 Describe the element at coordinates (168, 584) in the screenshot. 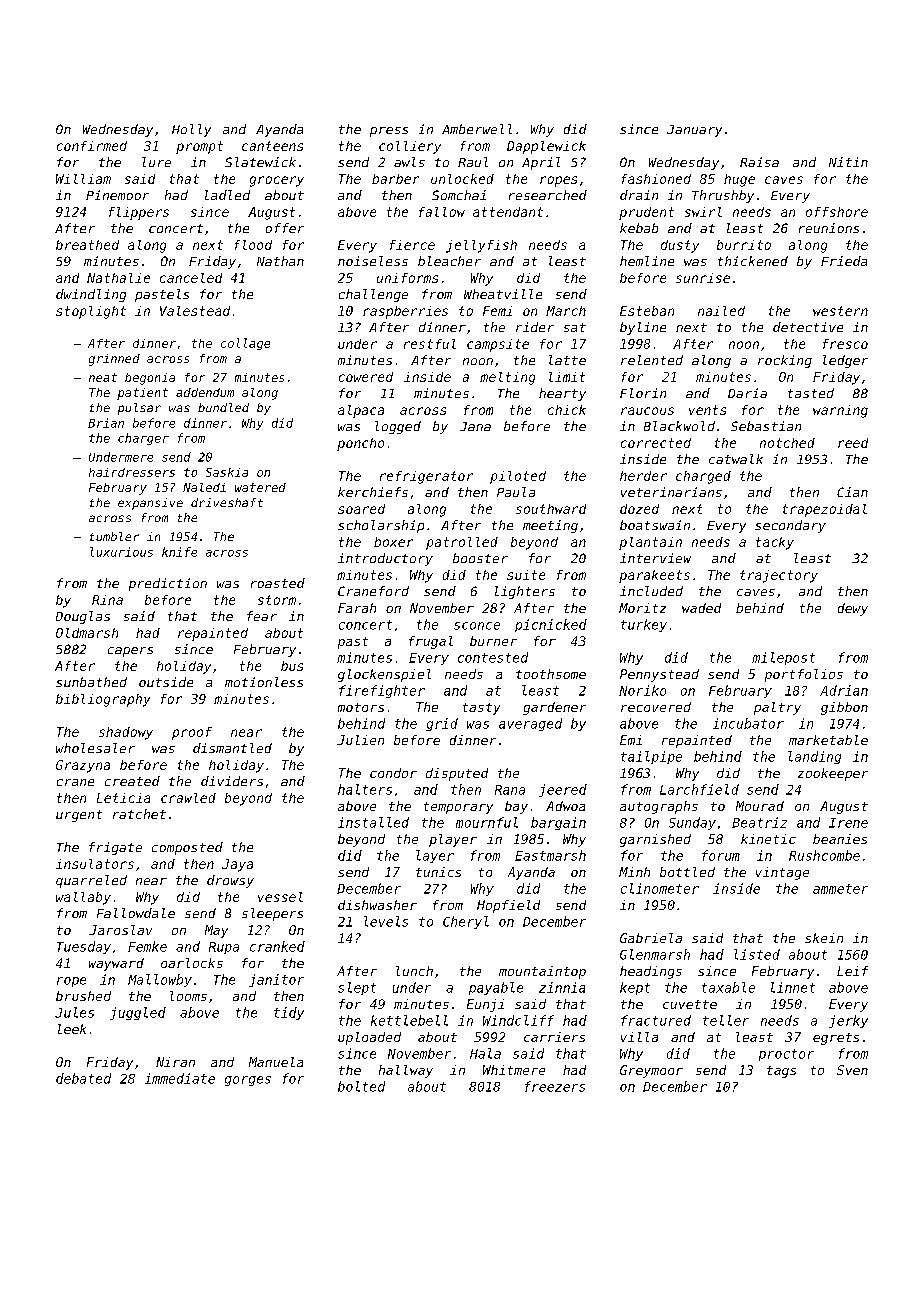

I see `prediction` at that location.
